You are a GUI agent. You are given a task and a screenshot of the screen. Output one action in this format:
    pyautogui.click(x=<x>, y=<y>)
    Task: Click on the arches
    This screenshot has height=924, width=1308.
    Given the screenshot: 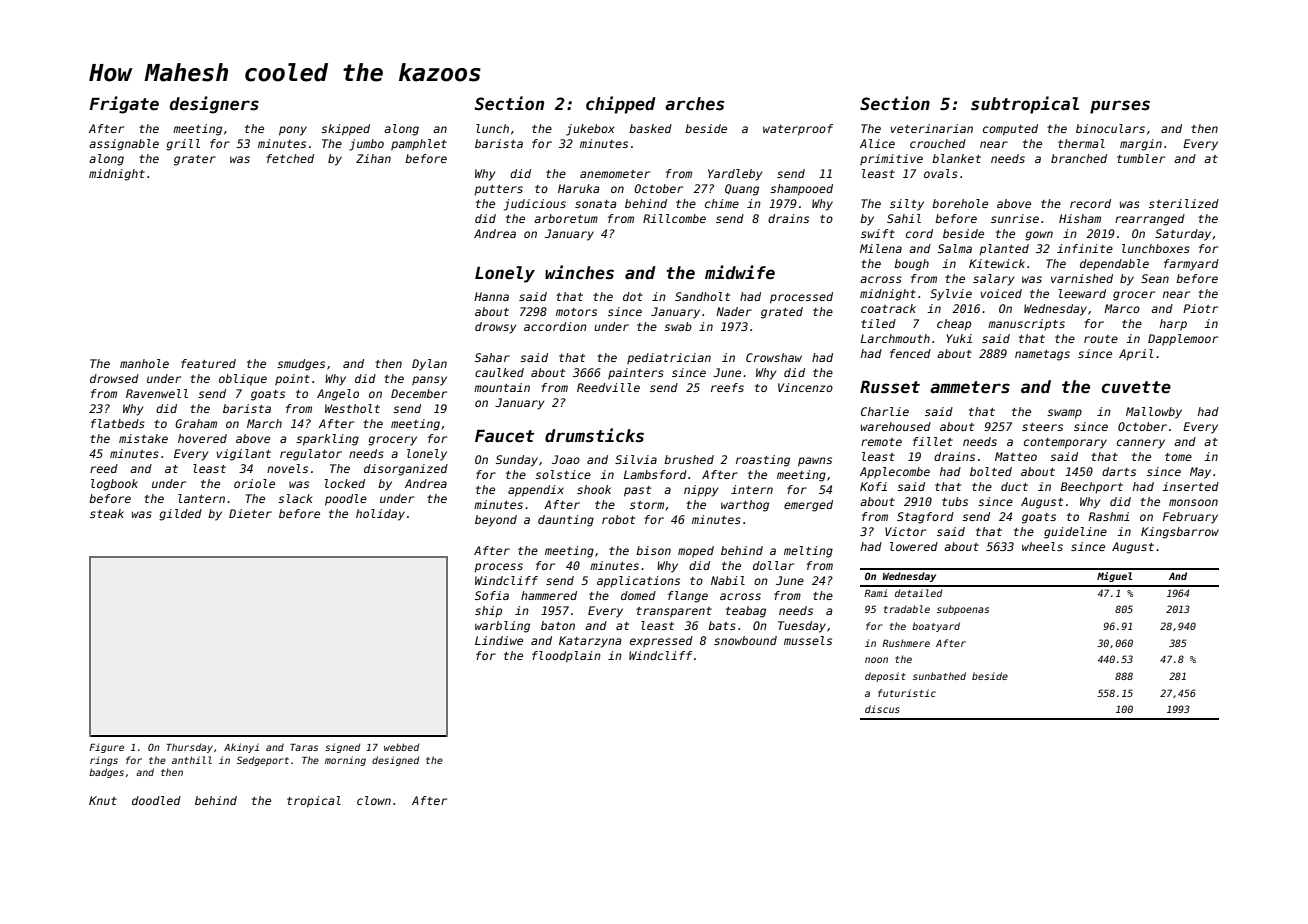 What is the action you would take?
    pyautogui.click(x=694, y=104)
